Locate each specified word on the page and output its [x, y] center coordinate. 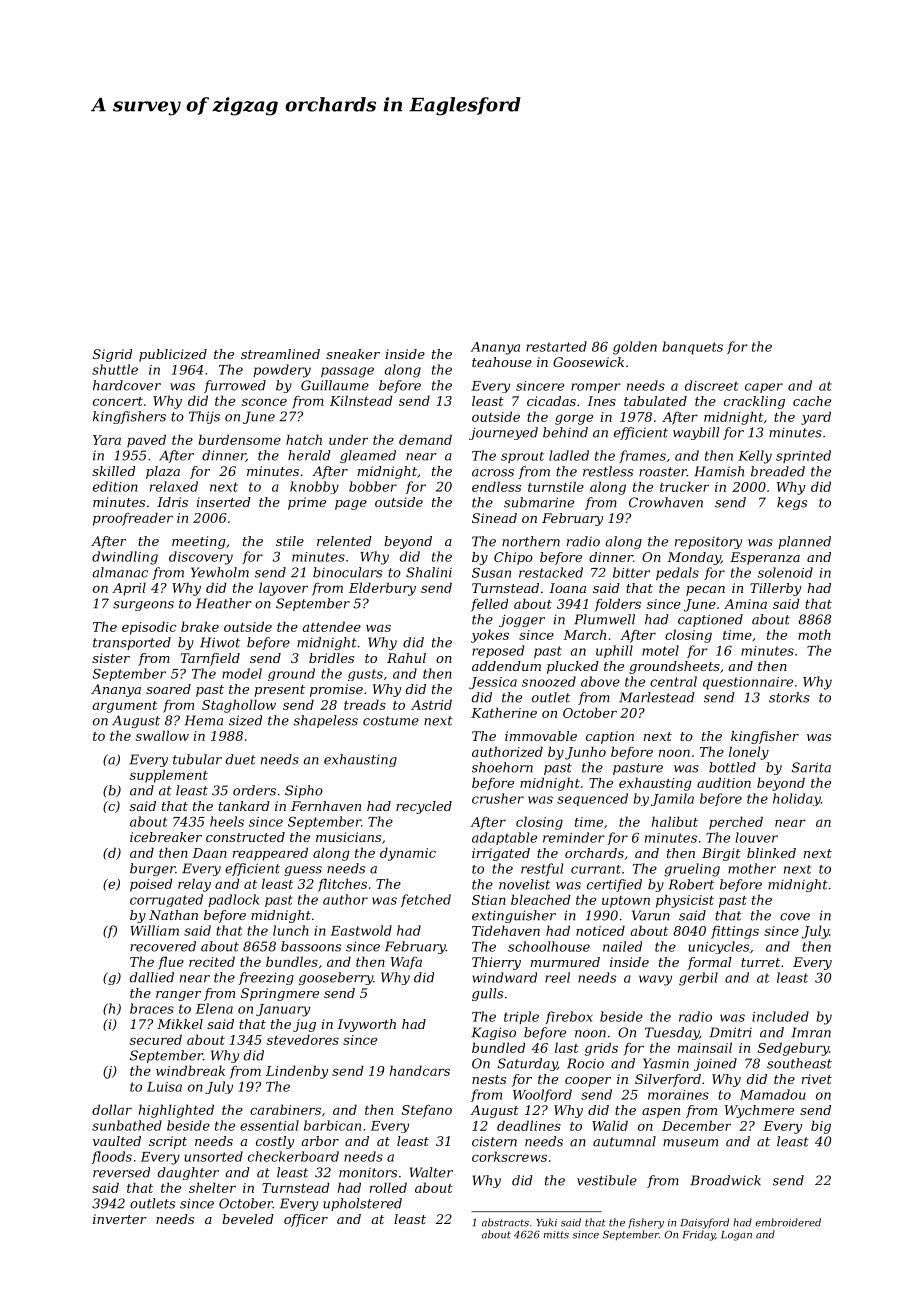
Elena [214, 1008]
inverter [120, 1219]
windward [504, 977]
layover [283, 589]
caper [764, 388]
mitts [556, 1235]
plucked [573, 667]
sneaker [353, 354]
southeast [799, 1063]
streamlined [280, 354]
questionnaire [748, 683]
